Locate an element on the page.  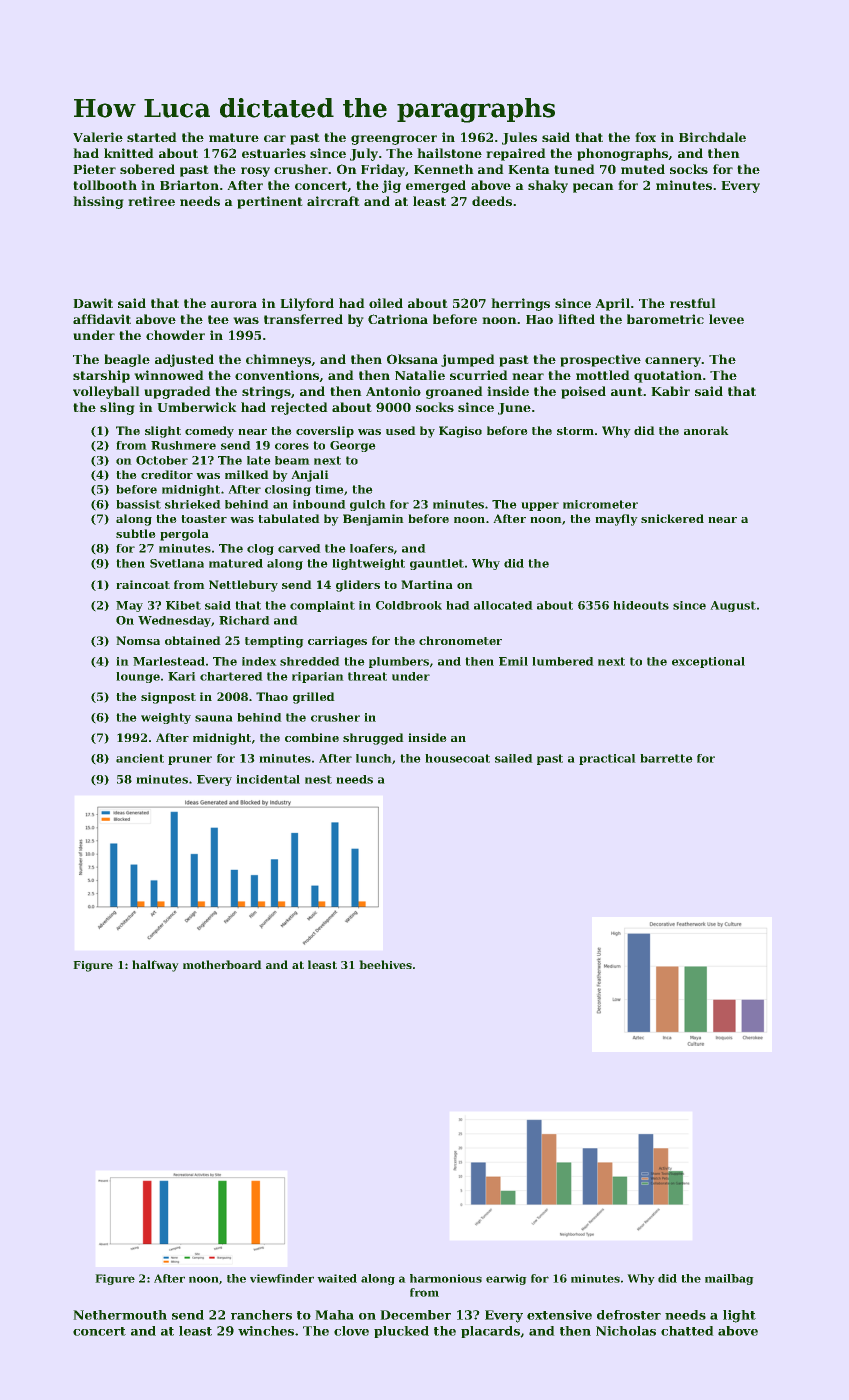
plucked is located at coordinates (401, 1332).
